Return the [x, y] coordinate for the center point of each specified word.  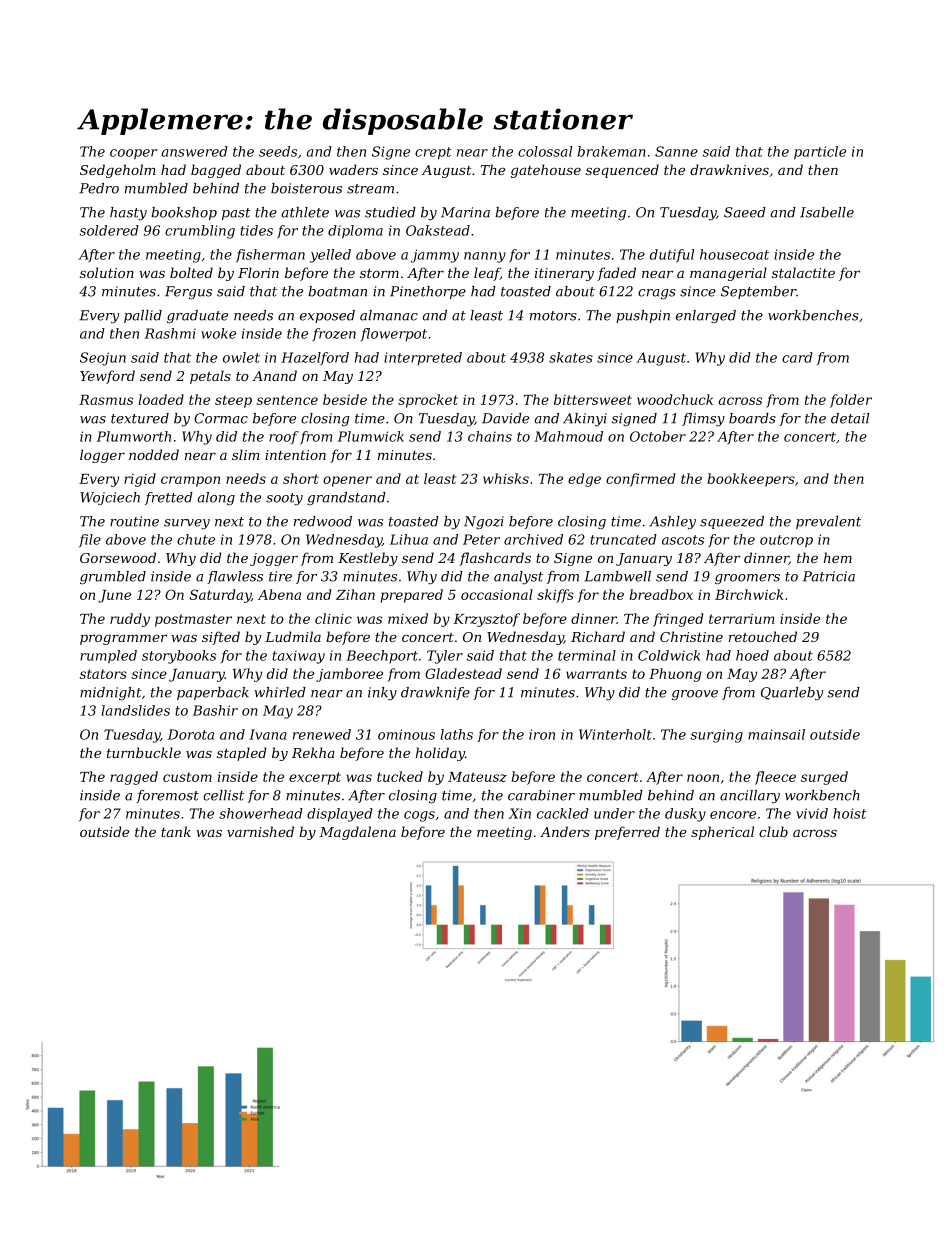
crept [433, 153]
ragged [134, 778]
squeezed [732, 522]
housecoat [734, 254]
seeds [278, 151]
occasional [497, 594]
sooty [284, 499]
